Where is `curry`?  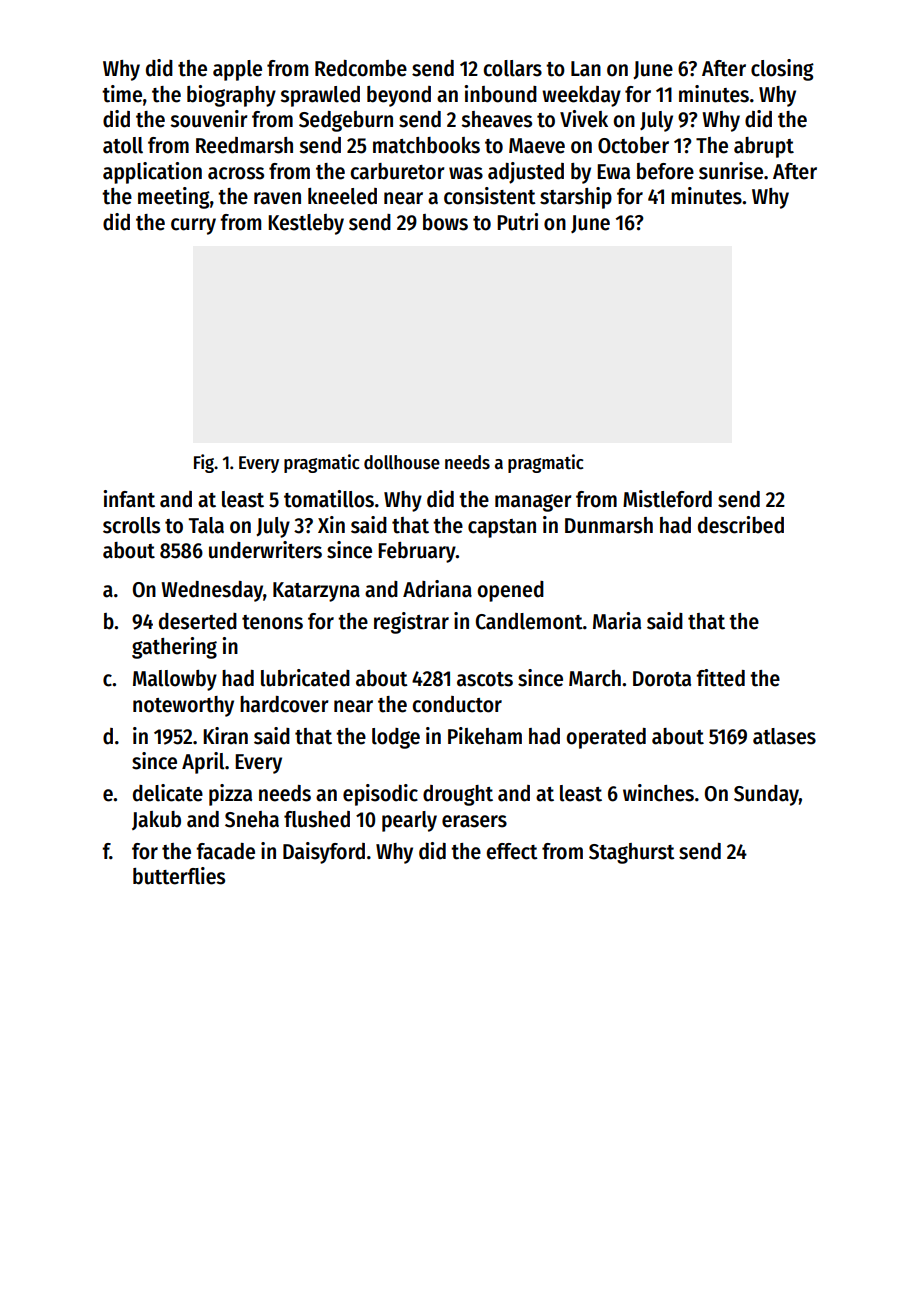 curry is located at coordinates (193, 226).
